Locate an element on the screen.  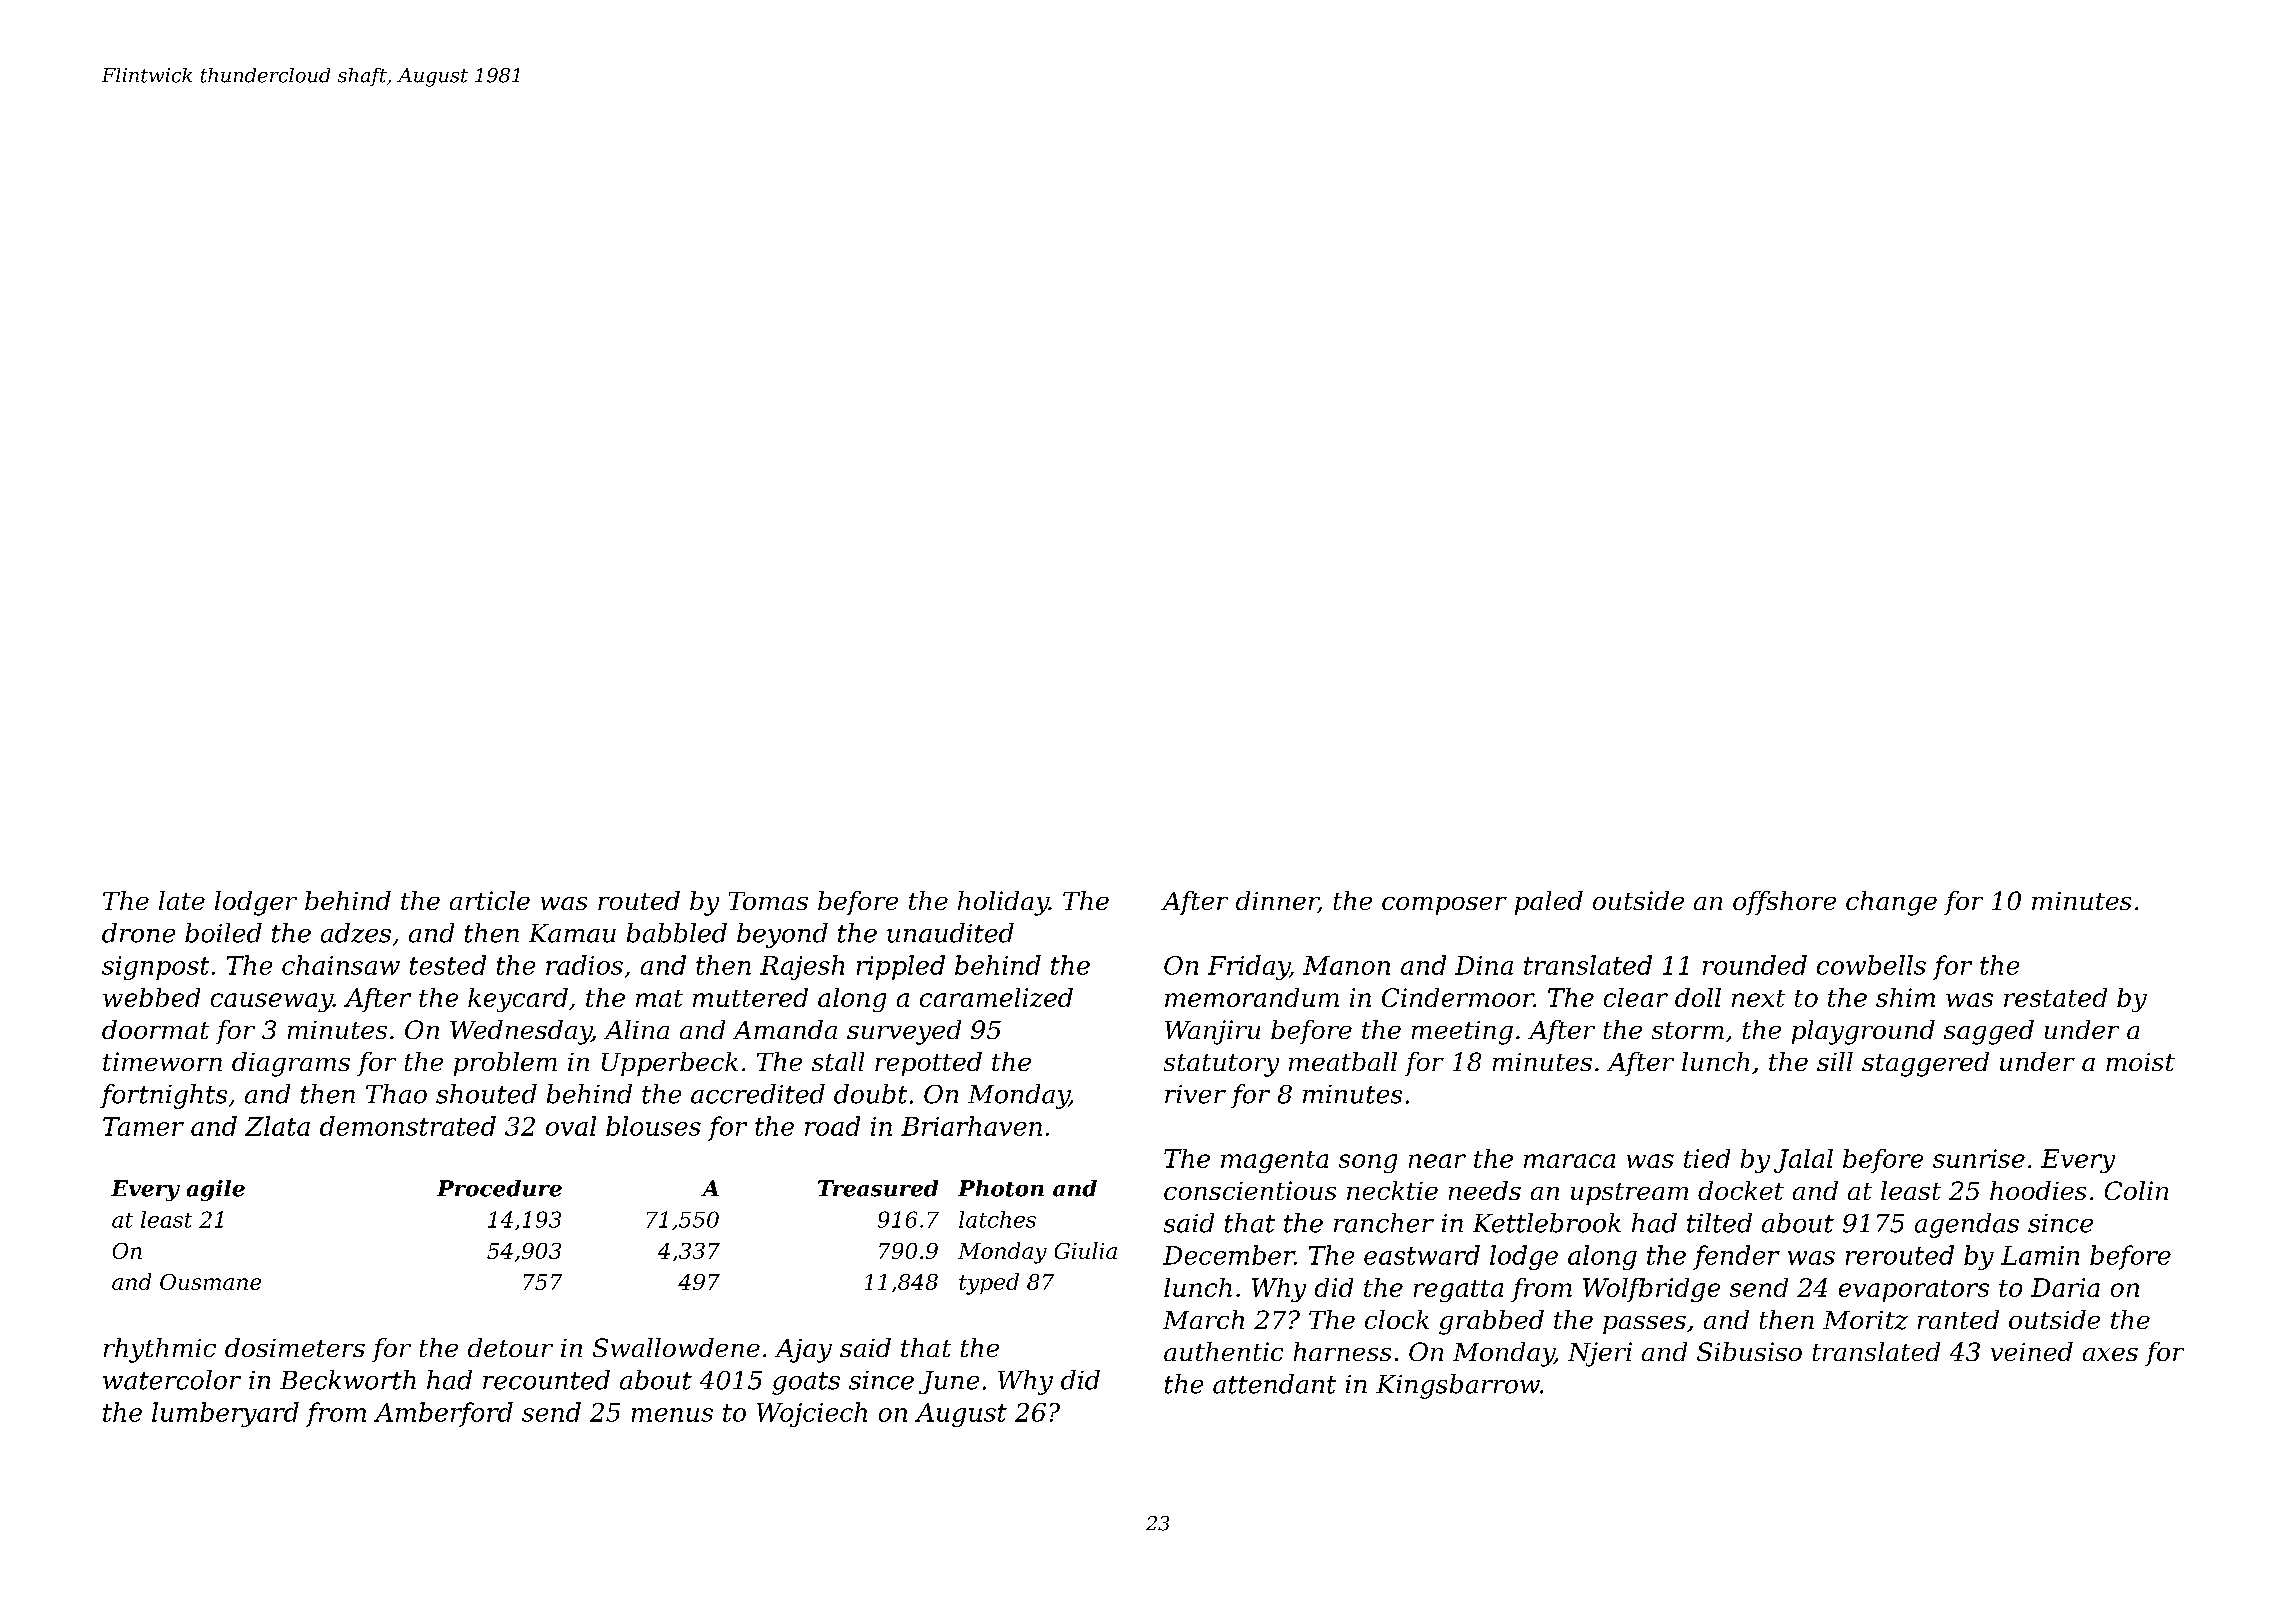
agendas is located at coordinates (1967, 1225).
